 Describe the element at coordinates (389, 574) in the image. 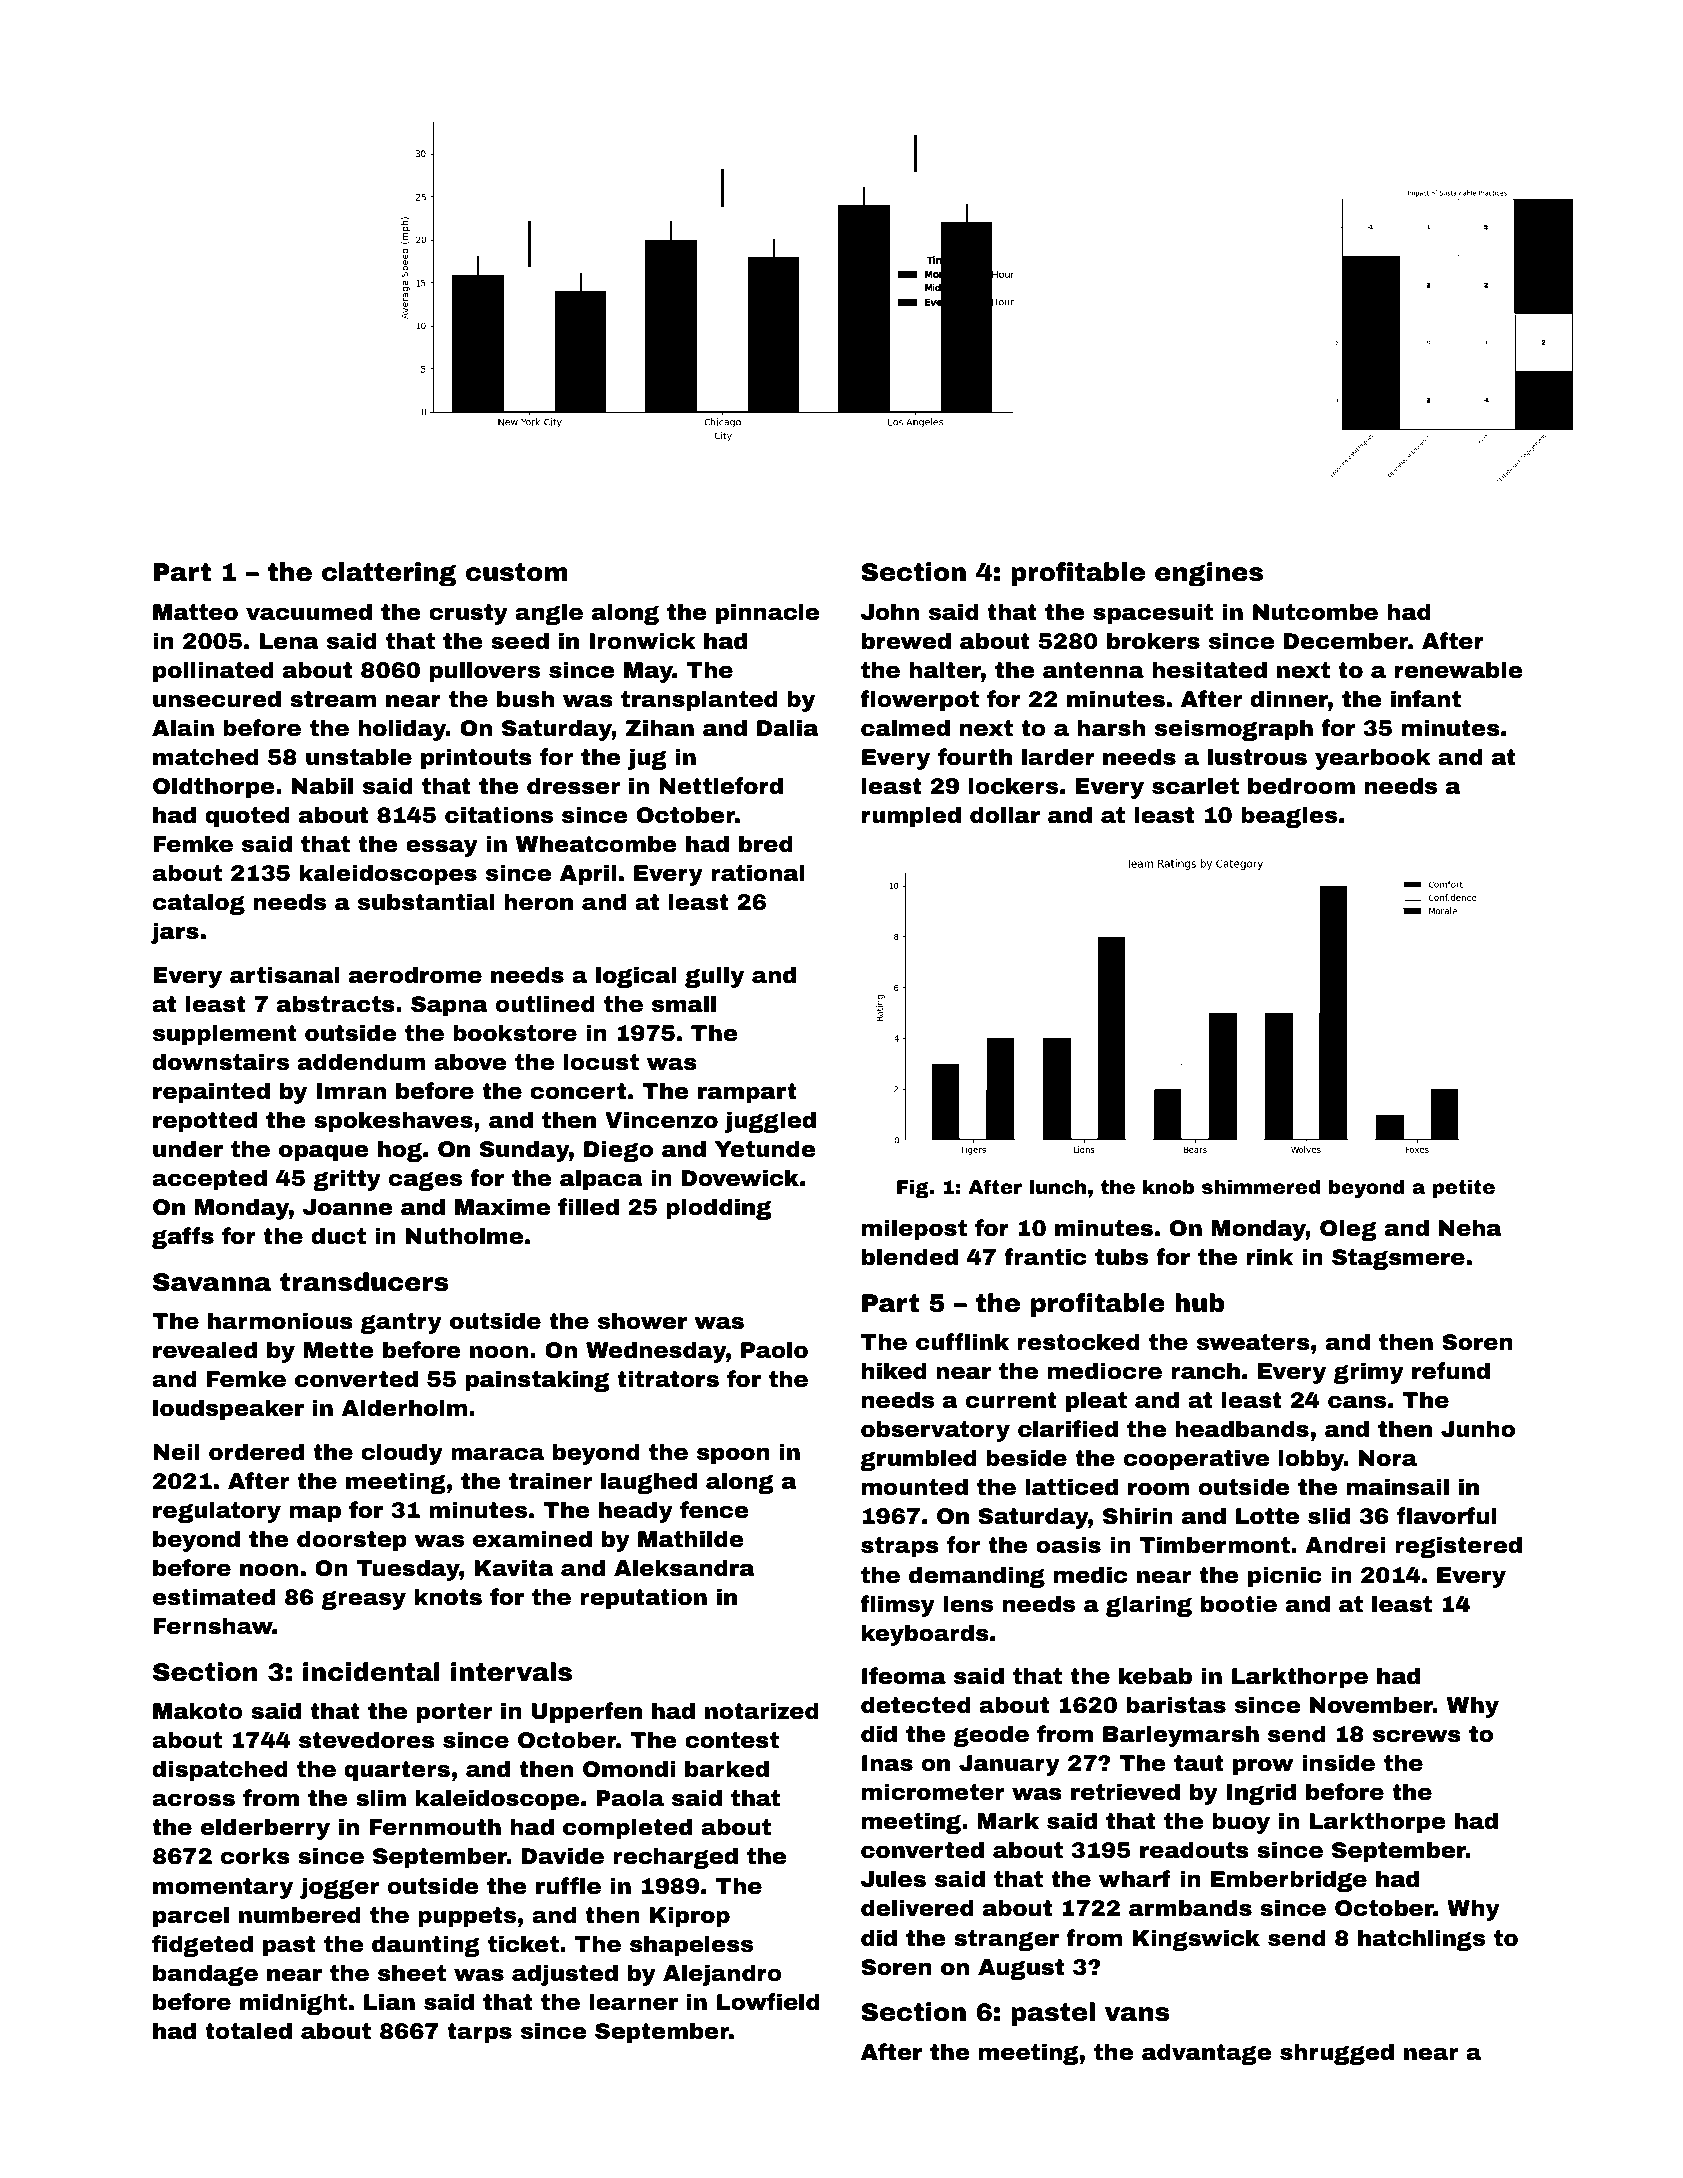

I see `clattering` at that location.
